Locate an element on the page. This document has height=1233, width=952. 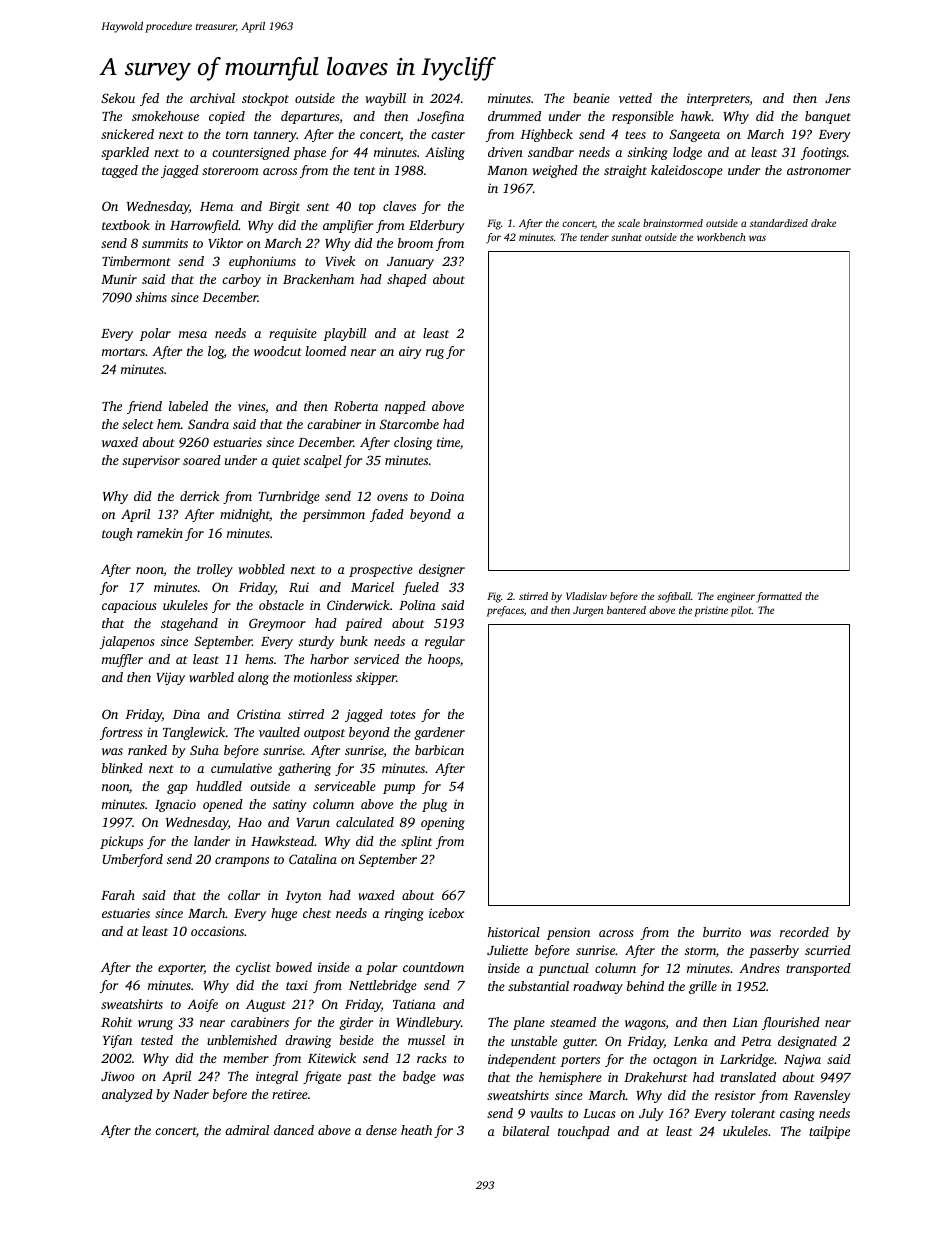
kaleidoscope is located at coordinates (687, 171).
